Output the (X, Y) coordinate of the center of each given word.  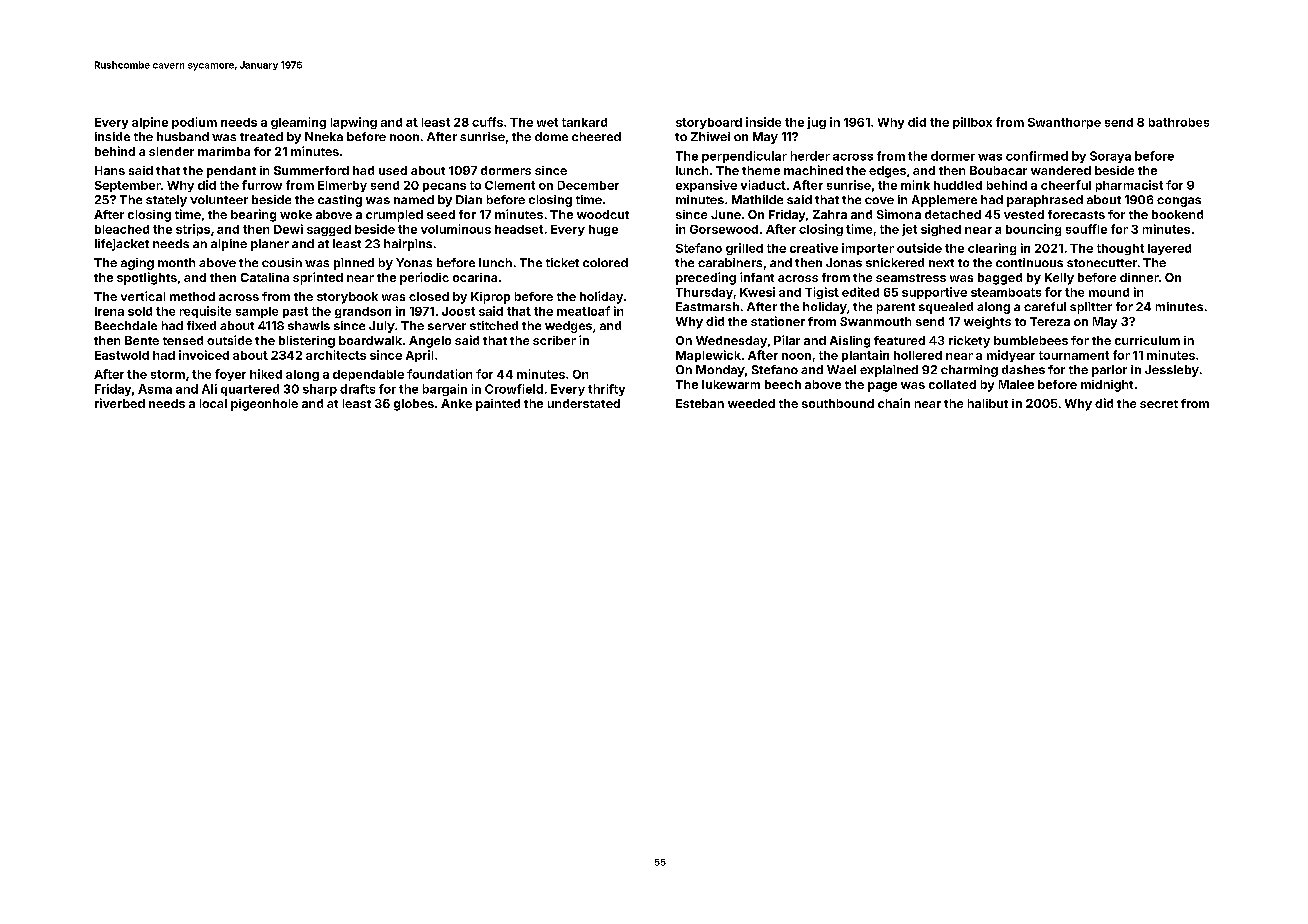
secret (1159, 404)
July (382, 327)
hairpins (408, 245)
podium (194, 123)
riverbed (120, 403)
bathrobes (1179, 122)
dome (551, 136)
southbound (838, 403)
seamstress (911, 278)
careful (1045, 306)
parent (896, 308)
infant (757, 277)
